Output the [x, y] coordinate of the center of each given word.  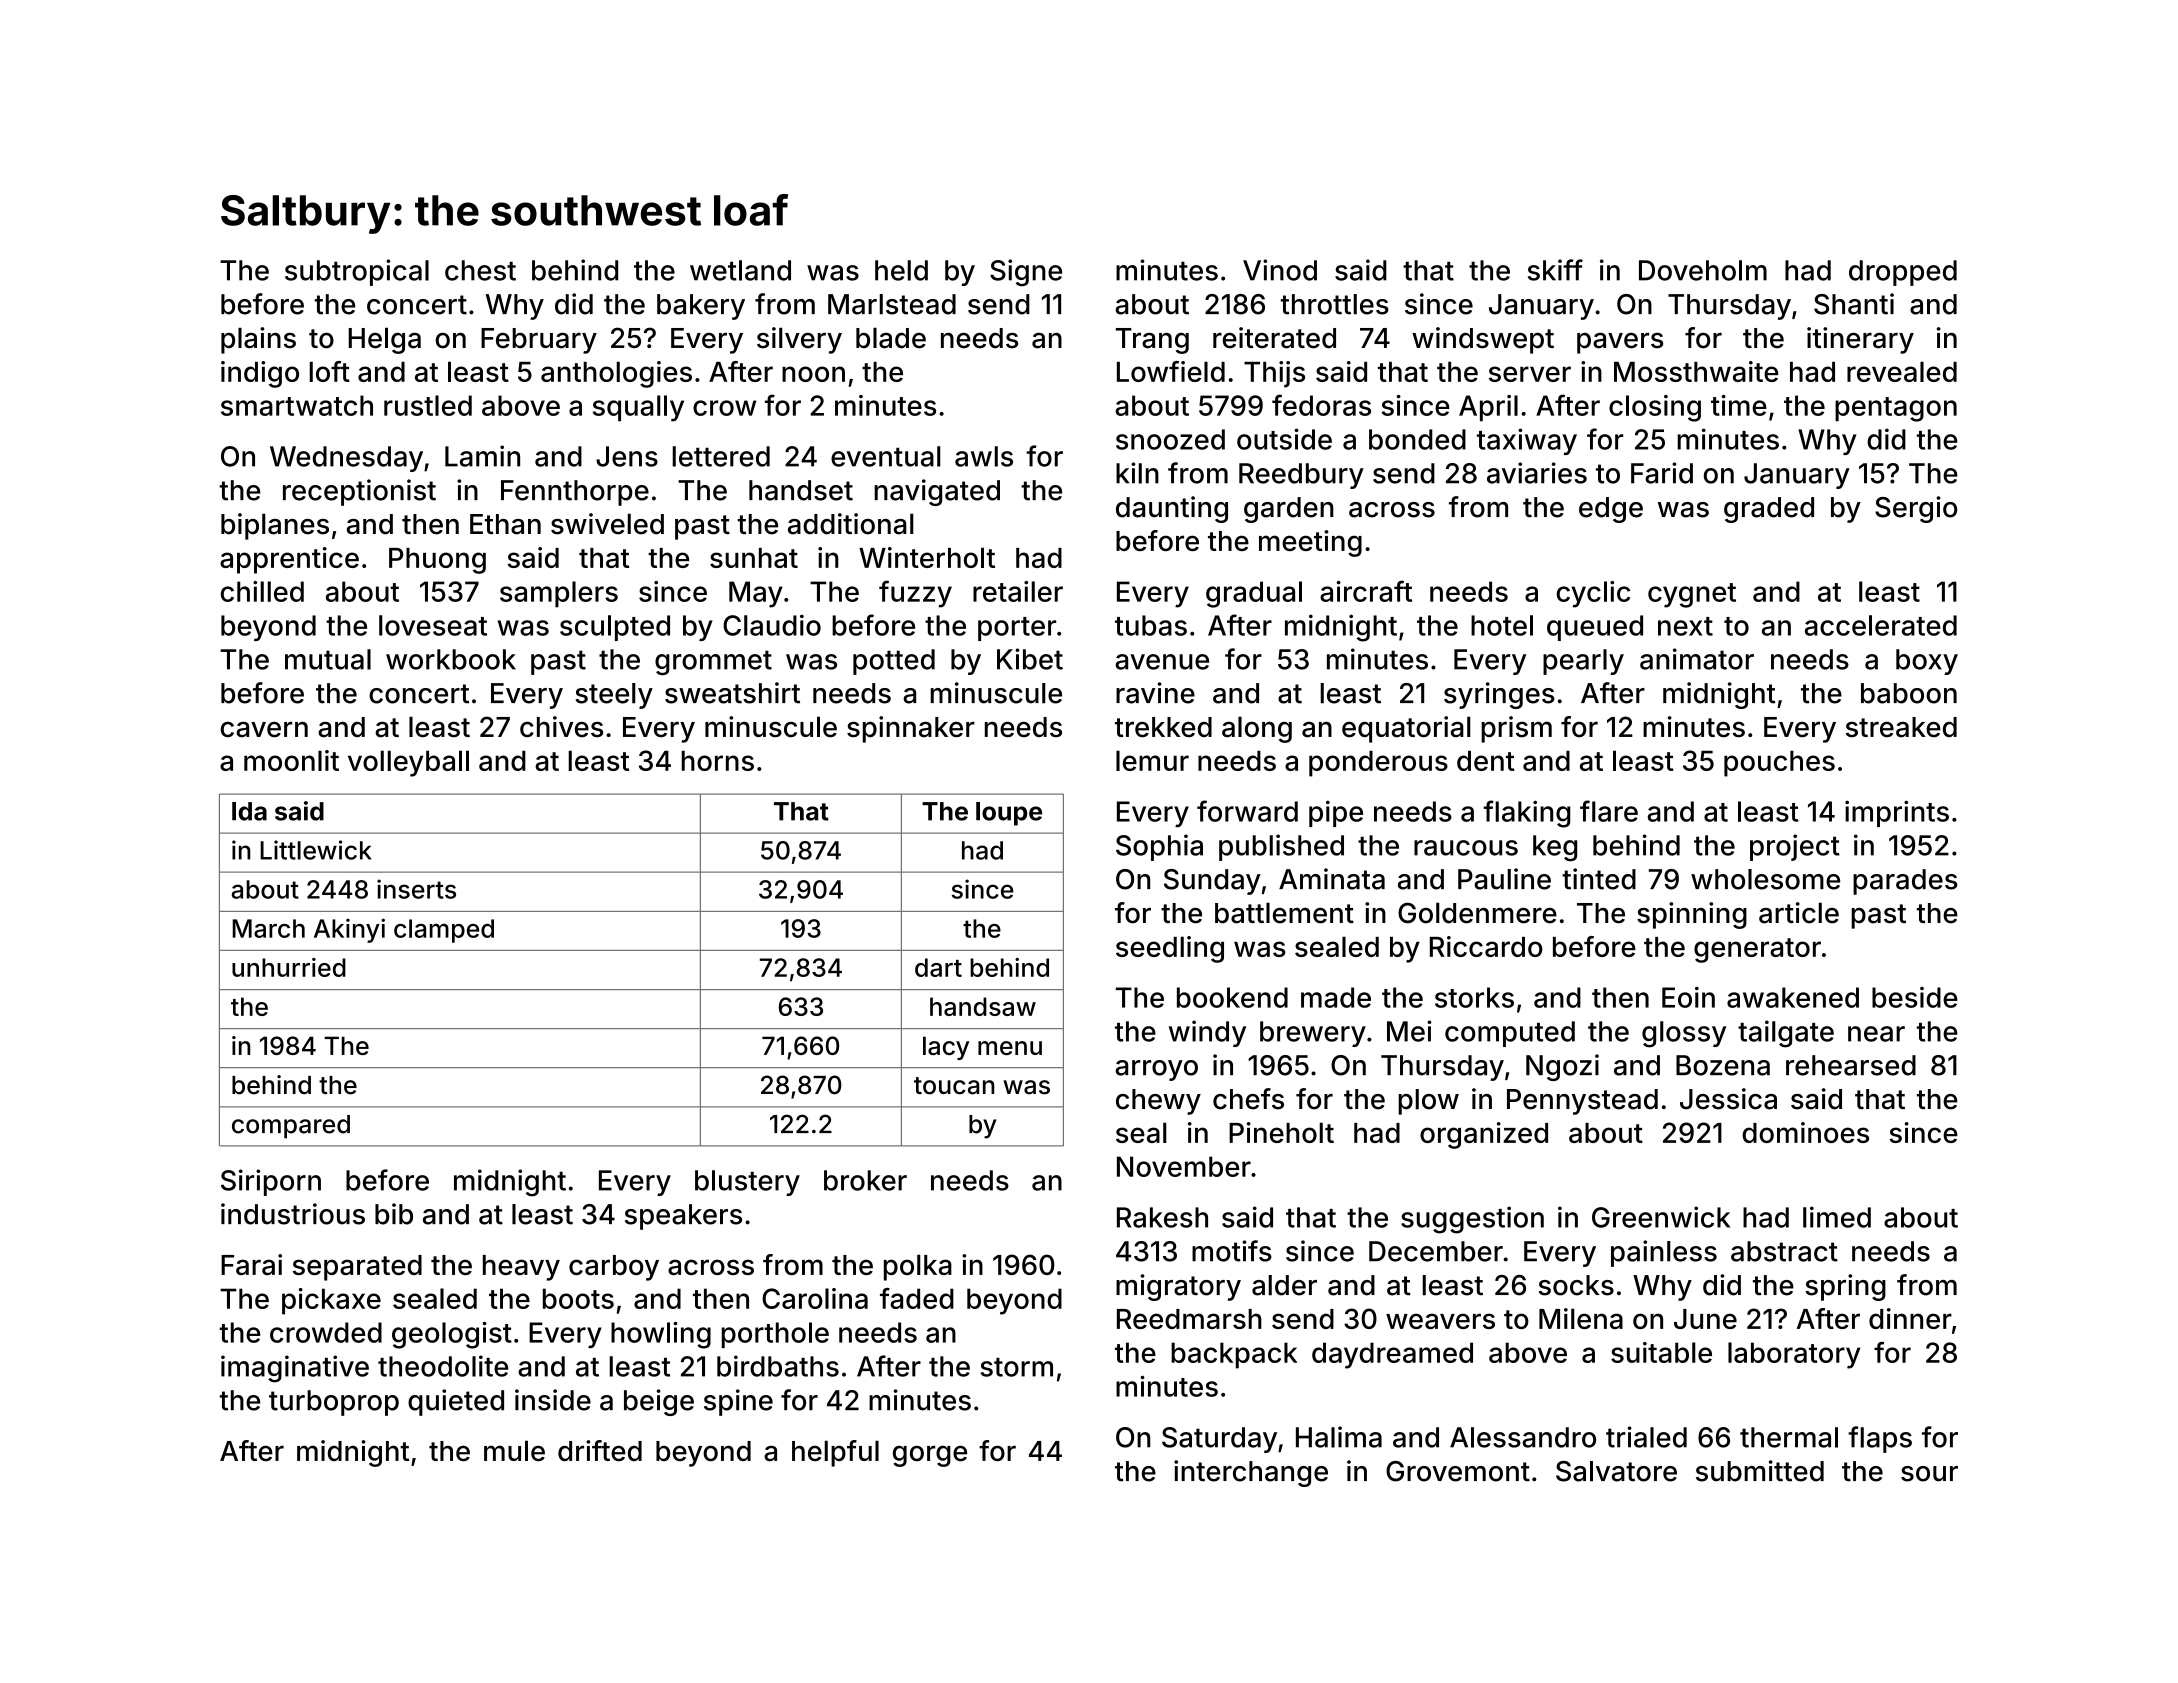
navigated [937, 492]
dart [938, 967]
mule [514, 1450]
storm [1017, 1367]
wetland [740, 270]
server [1530, 374]
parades [1905, 882]
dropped [1903, 273]
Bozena [1723, 1065]
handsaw [983, 1006]
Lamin [482, 456]
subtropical [357, 272]
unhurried [289, 967]
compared [291, 1126]
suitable [1661, 1352]
